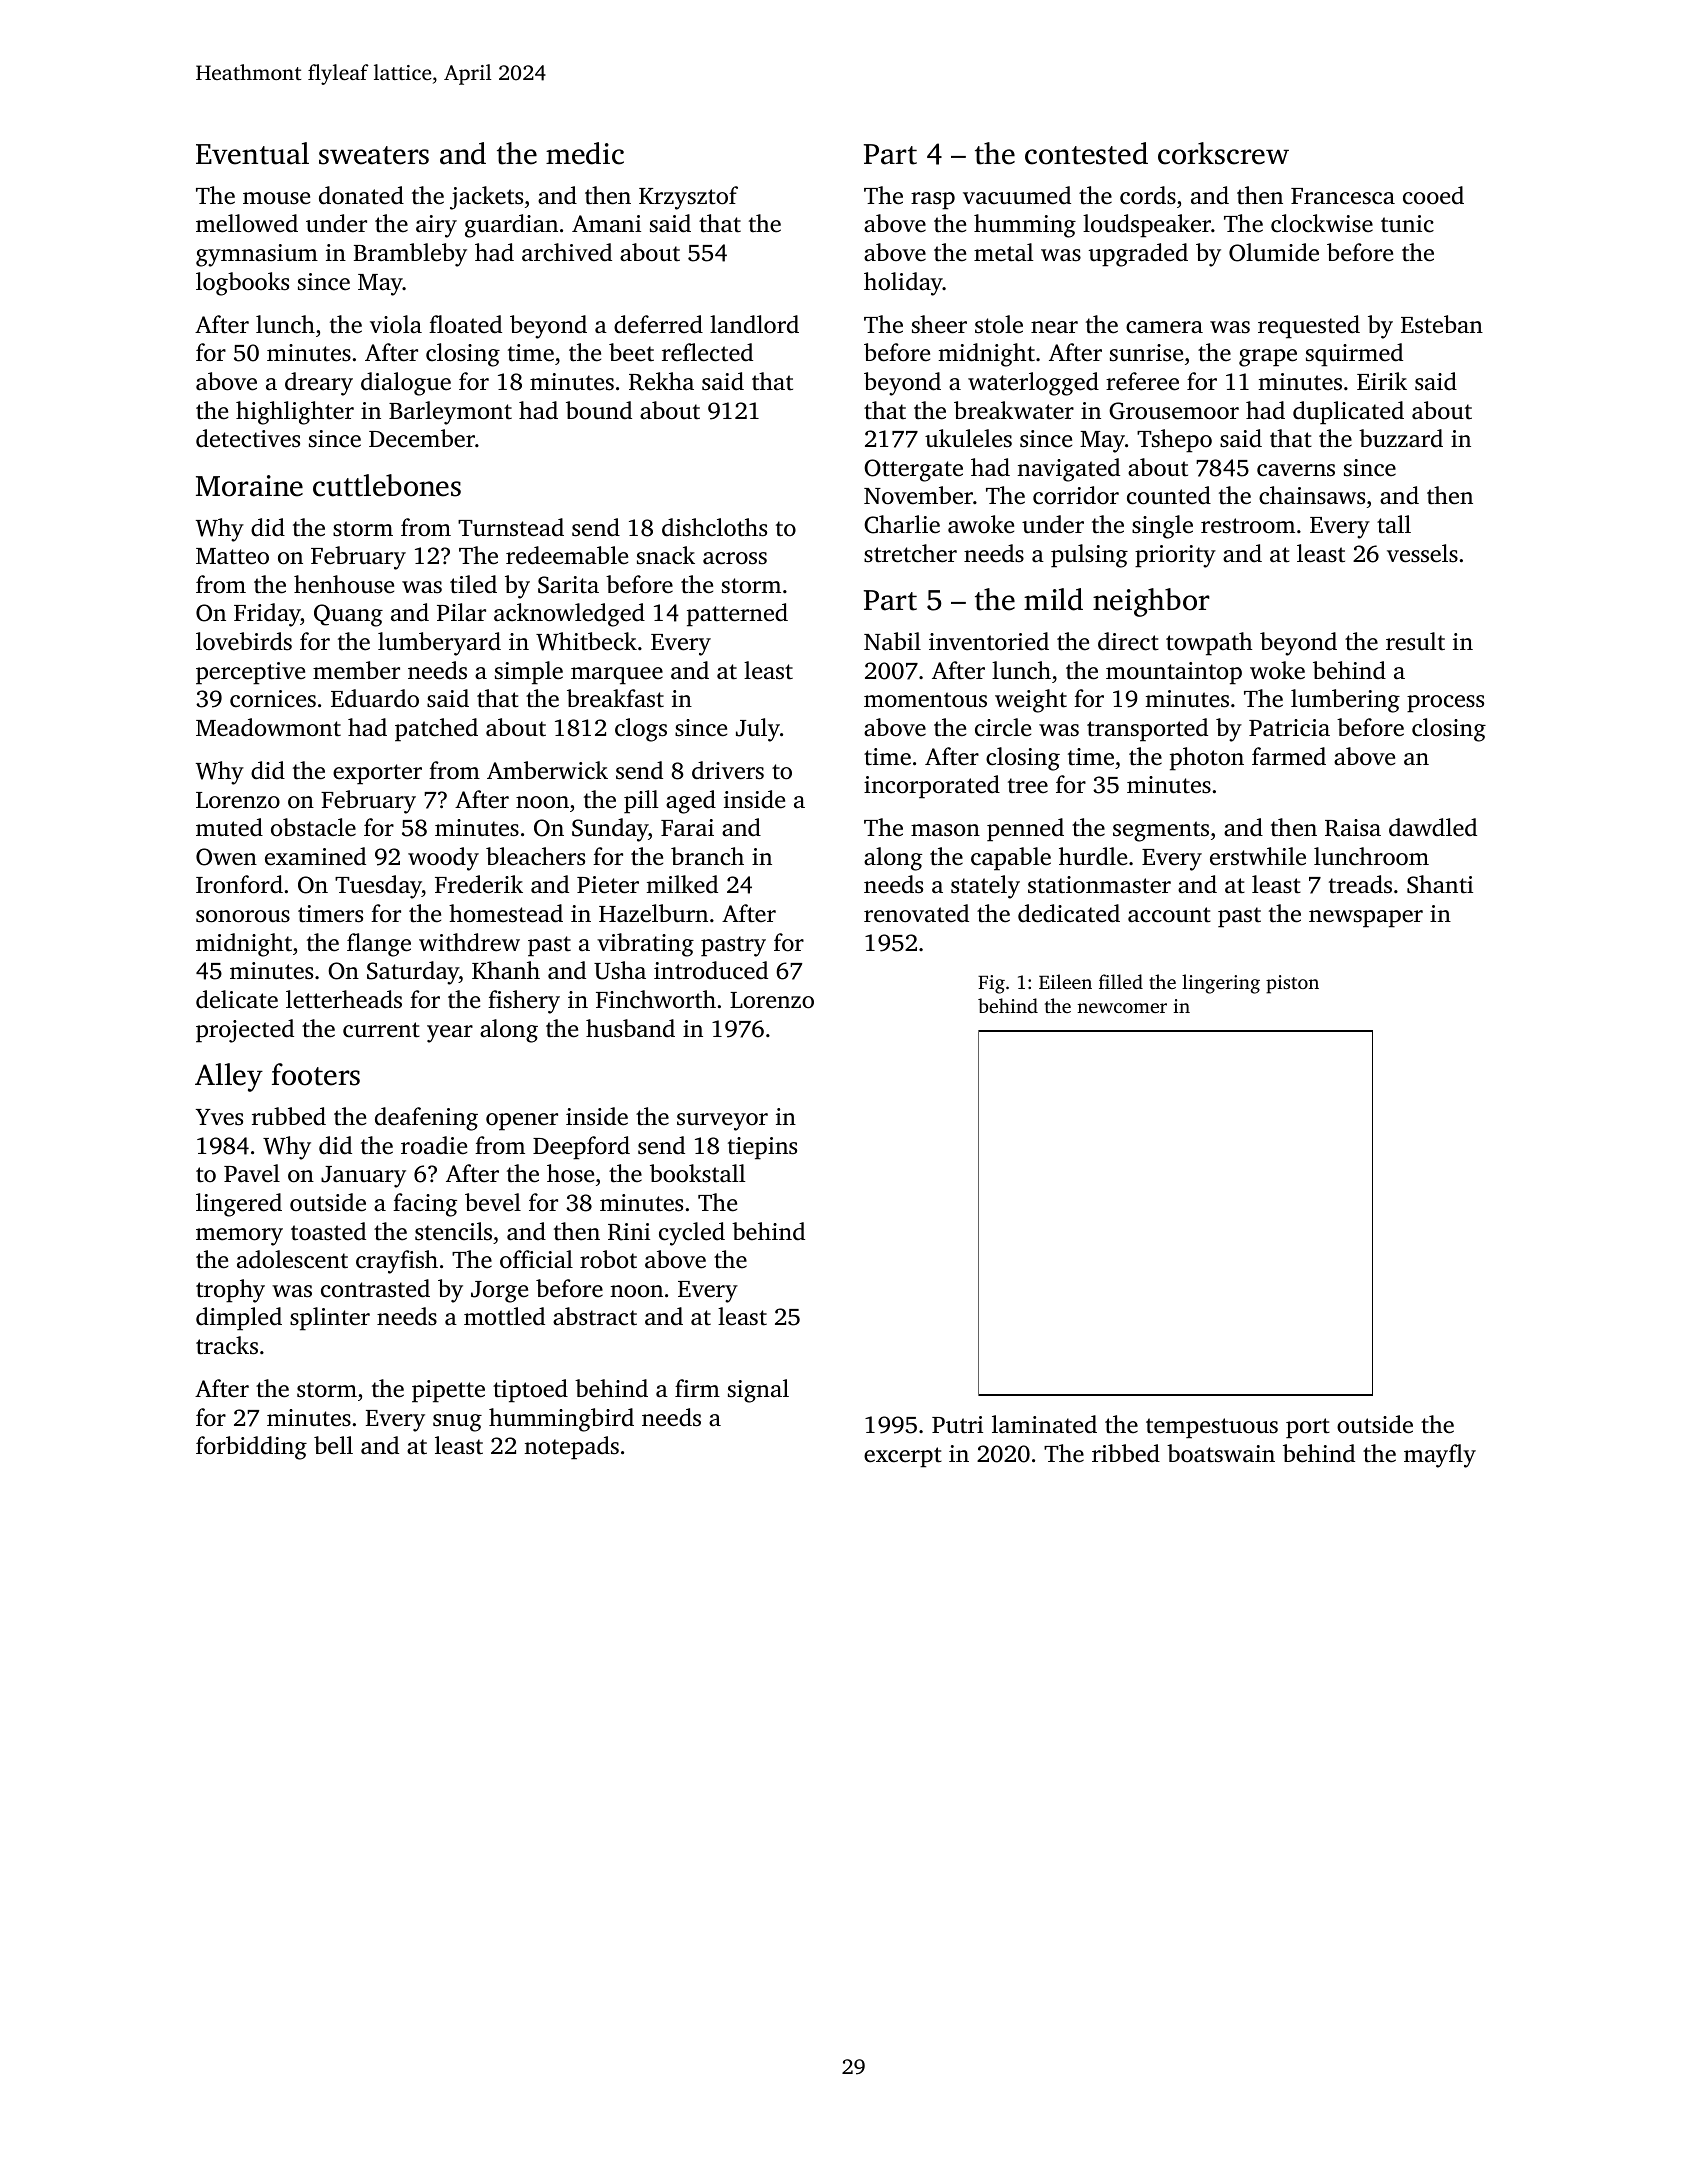 Image resolution: width=1683 pixels, height=2178 pixels. I want to click on Meadowmont, so click(268, 727).
